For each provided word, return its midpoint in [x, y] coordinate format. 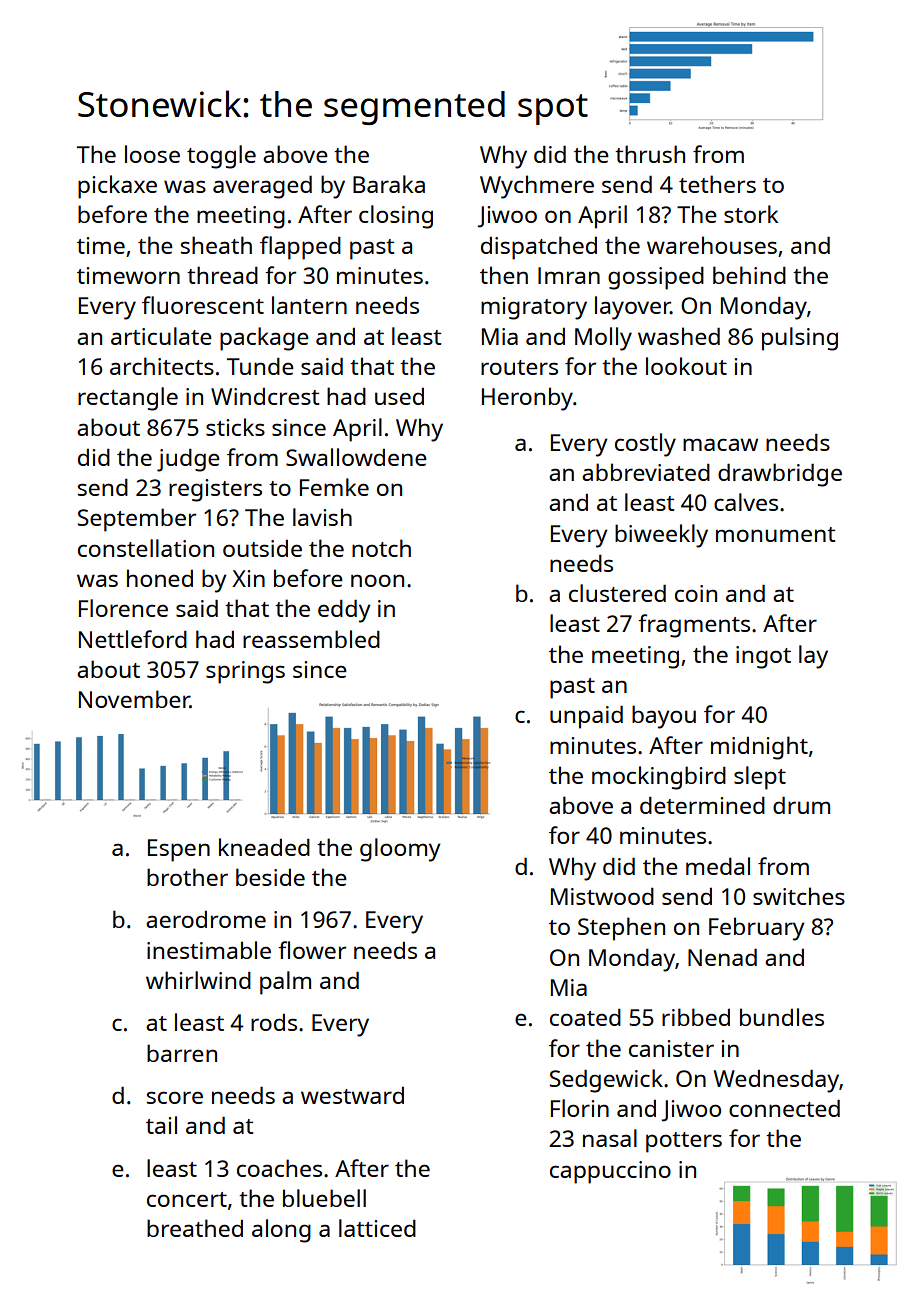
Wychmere [537, 187]
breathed [195, 1228]
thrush [650, 154]
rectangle [128, 399]
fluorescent [203, 305]
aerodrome [206, 919]
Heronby [527, 399]
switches [799, 896]
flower [312, 950]
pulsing [800, 339]
